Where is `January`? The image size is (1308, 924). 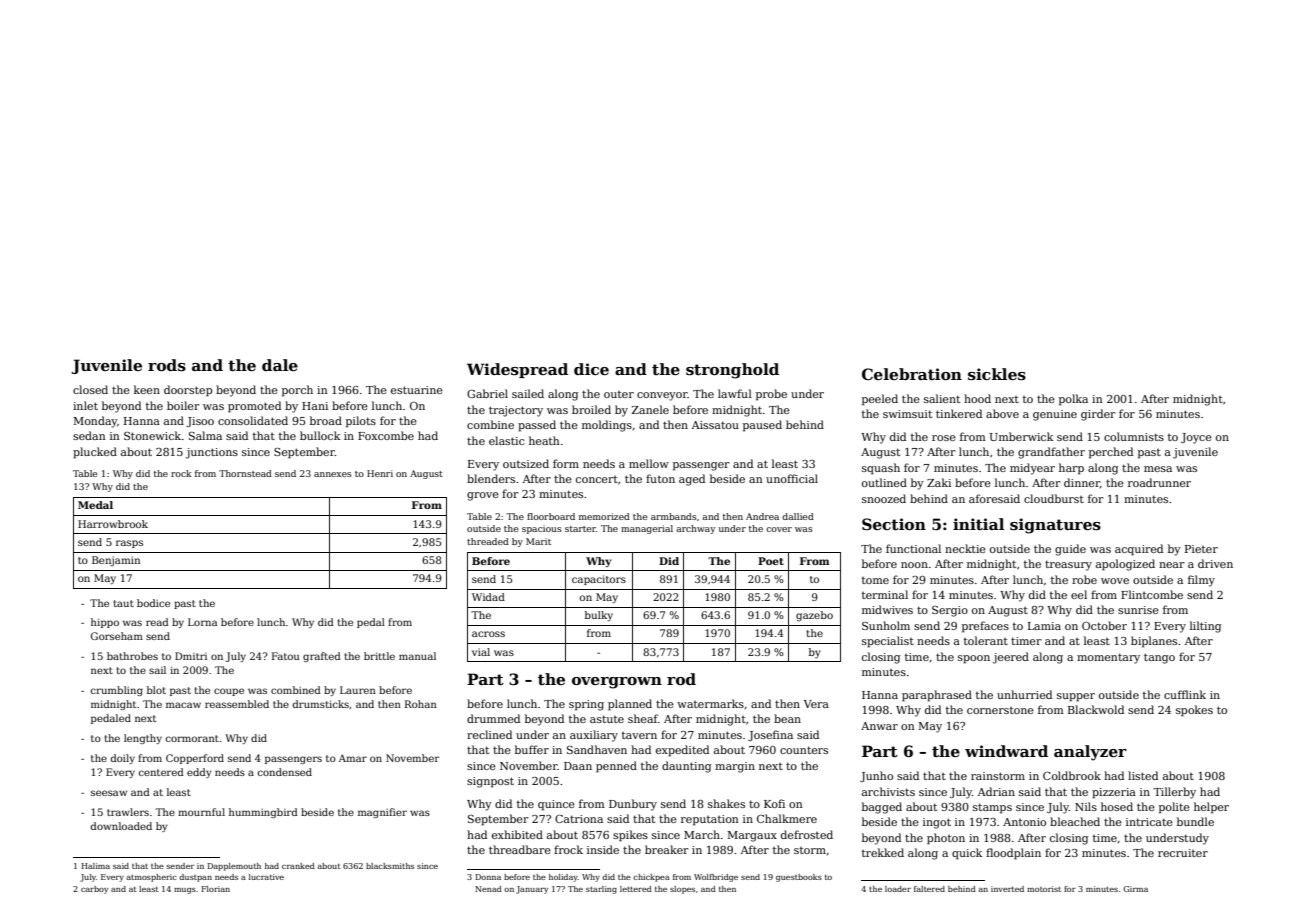
January is located at coordinates (532, 890).
